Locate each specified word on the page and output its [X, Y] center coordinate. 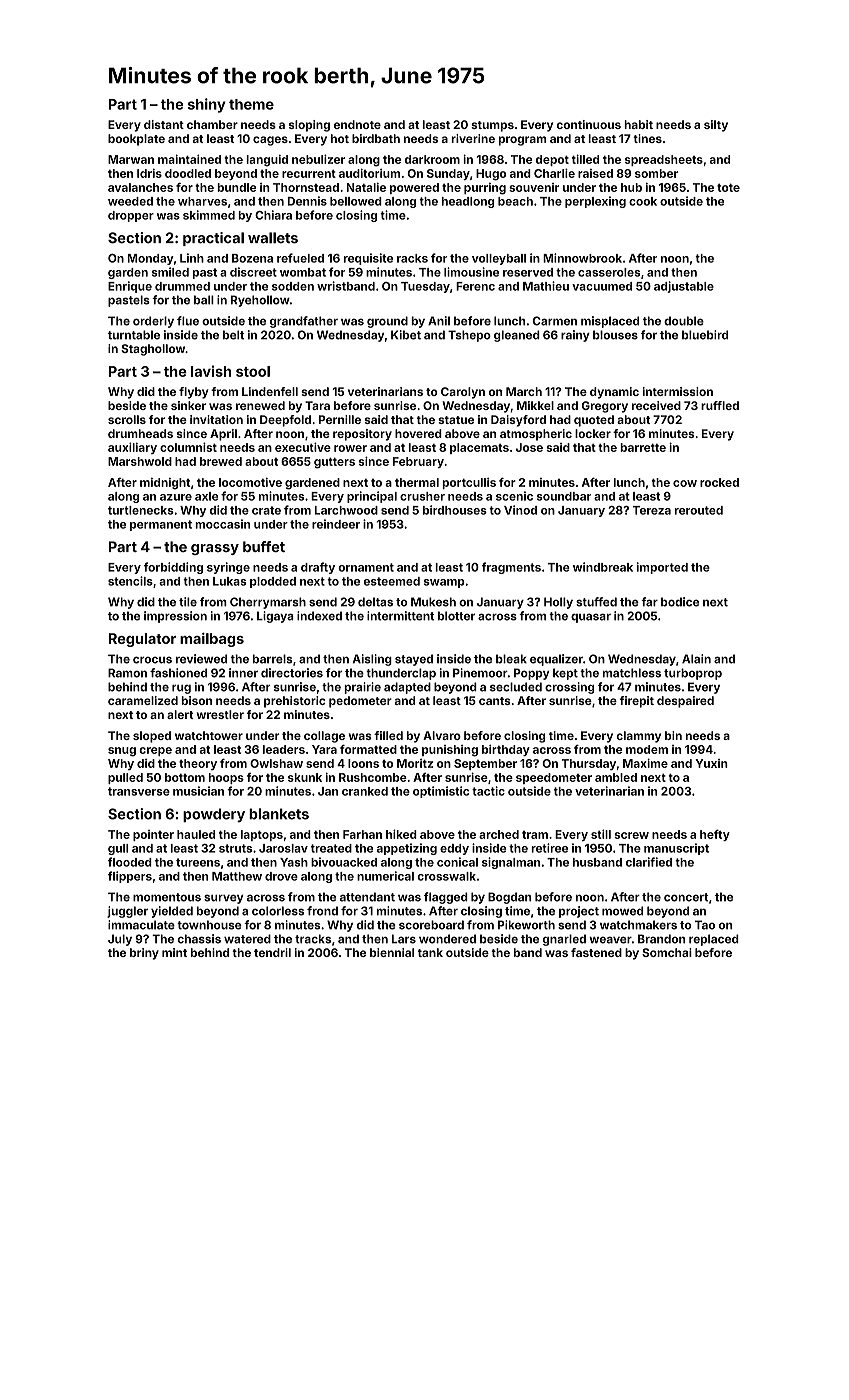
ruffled [720, 405]
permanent [161, 525]
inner [243, 673]
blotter [456, 616]
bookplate [136, 140]
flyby [193, 393]
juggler [127, 912]
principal [372, 497]
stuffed [596, 602]
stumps [492, 126]
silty [716, 126]
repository [362, 435]
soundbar [564, 496]
